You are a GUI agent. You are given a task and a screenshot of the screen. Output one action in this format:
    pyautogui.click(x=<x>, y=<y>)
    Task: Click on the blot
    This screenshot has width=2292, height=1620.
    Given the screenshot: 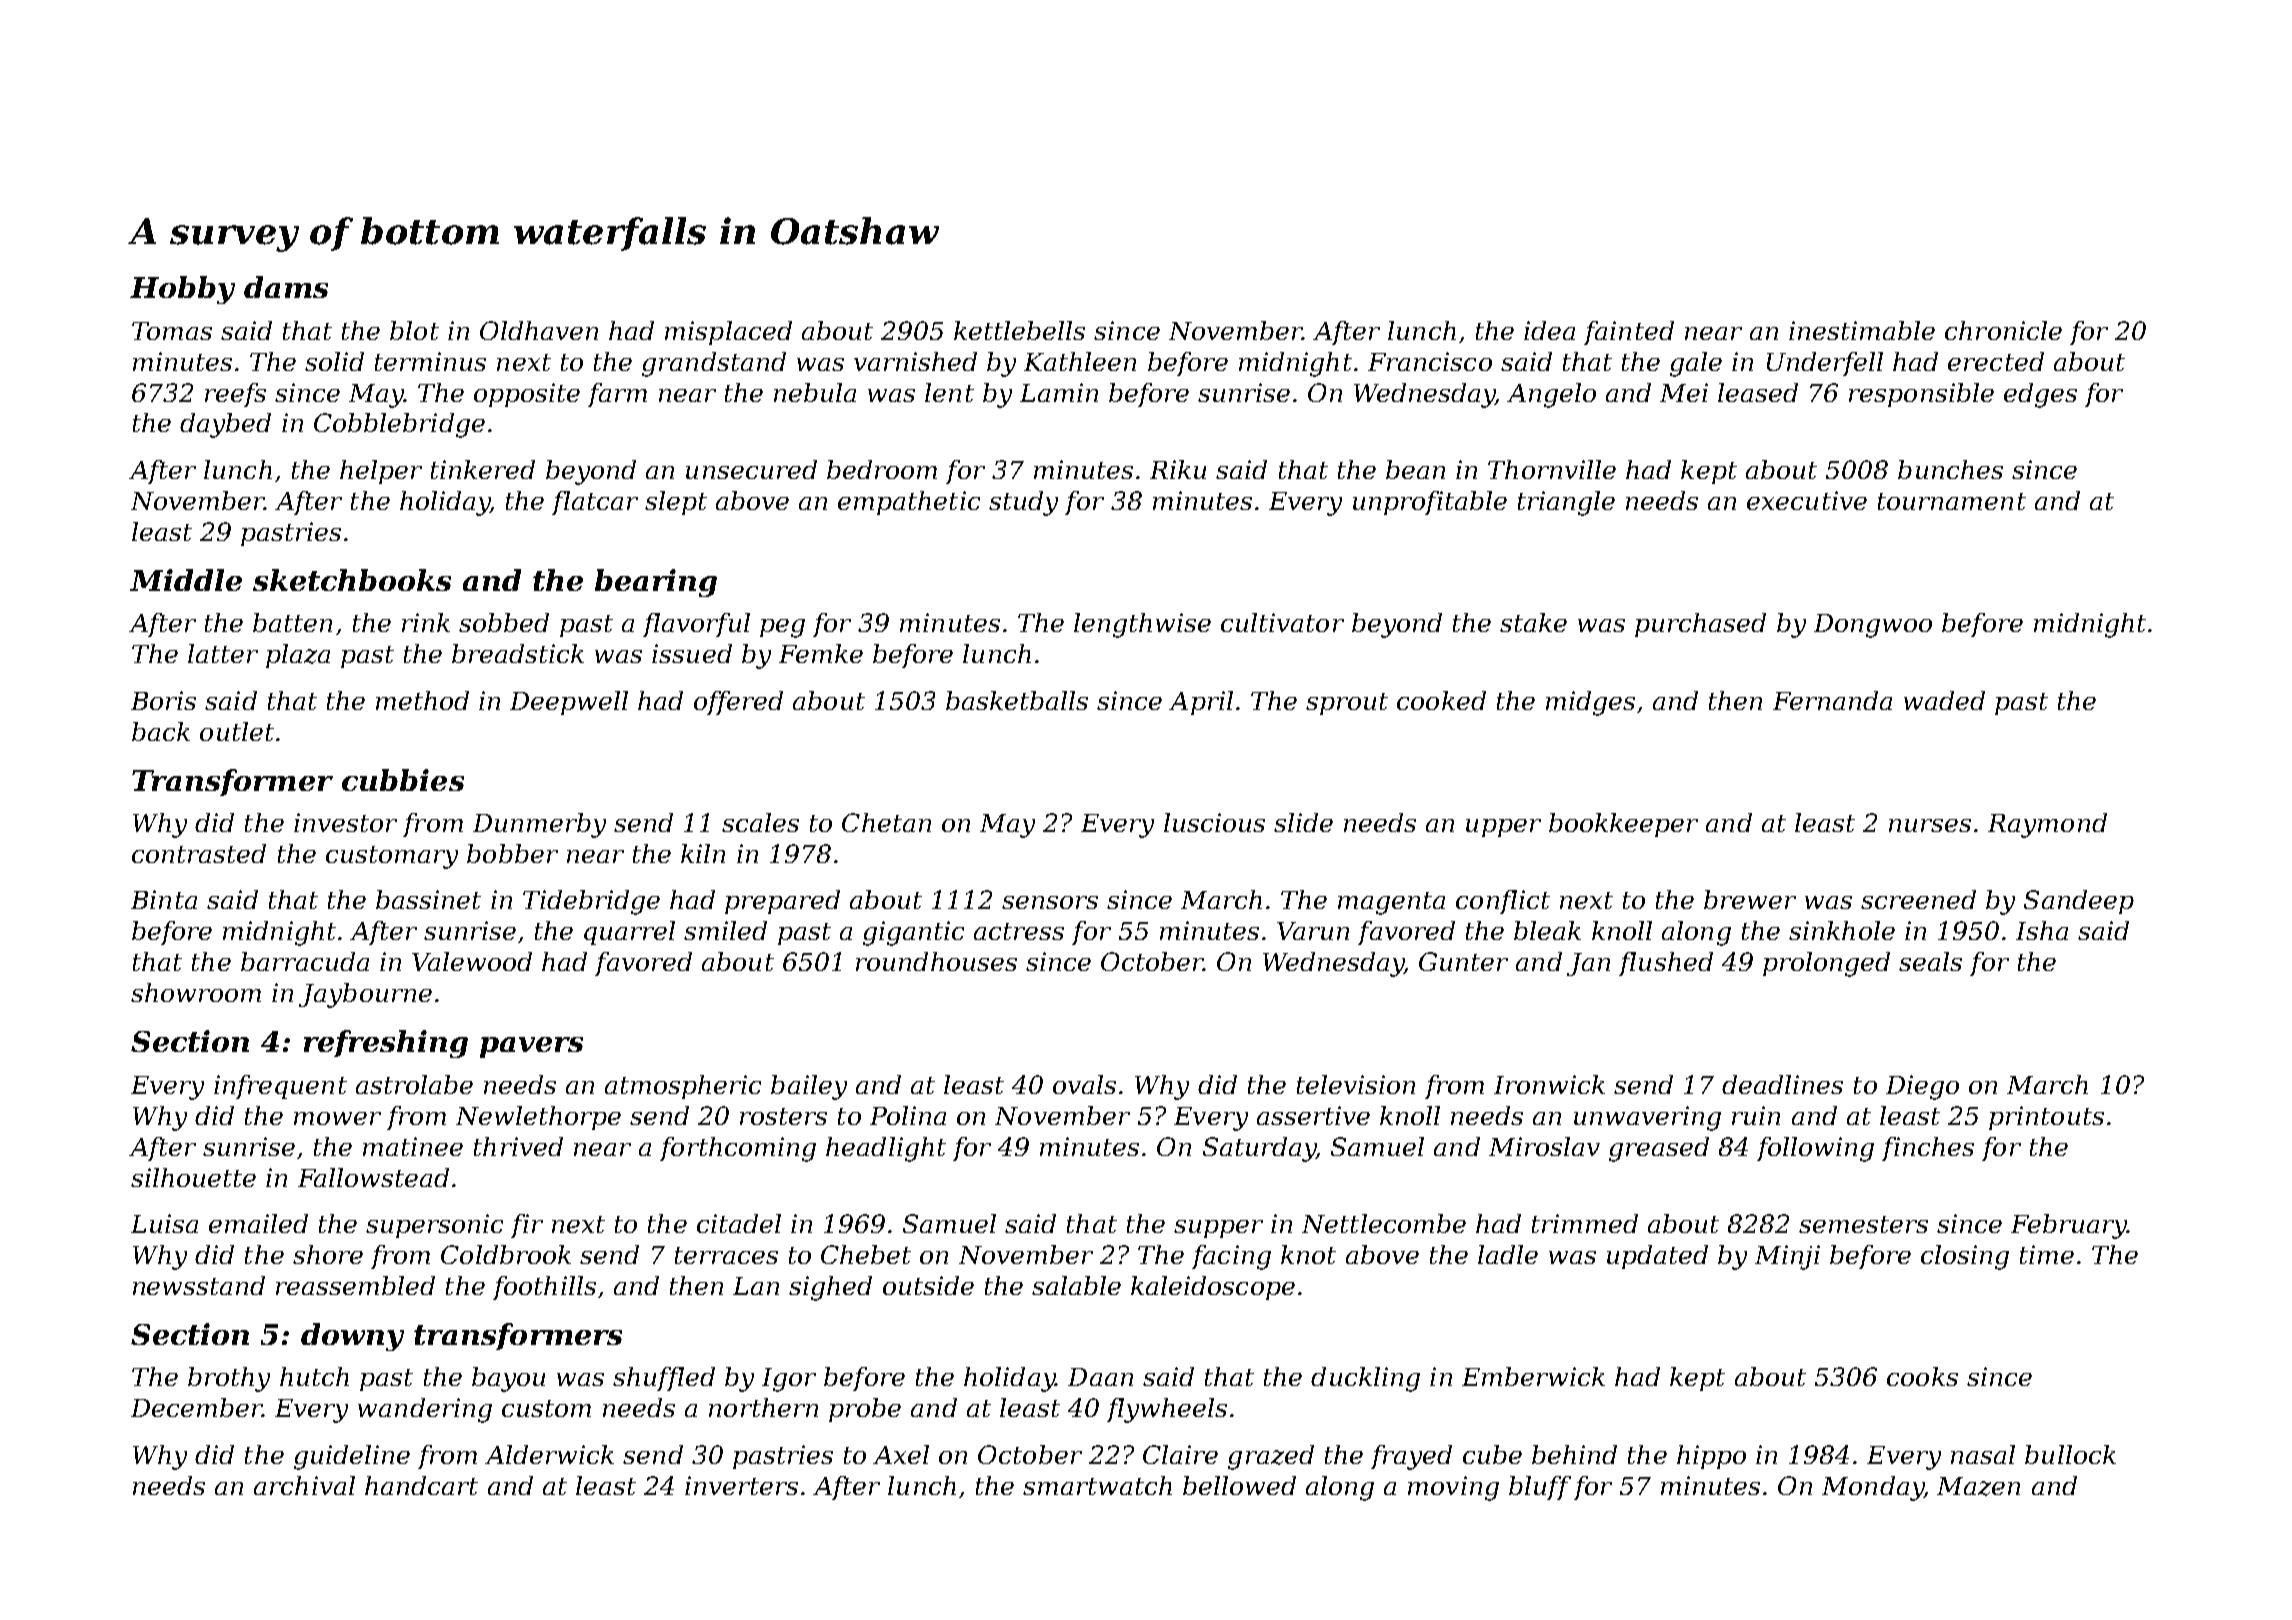 What is the action you would take?
    pyautogui.click(x=414, y=330)
